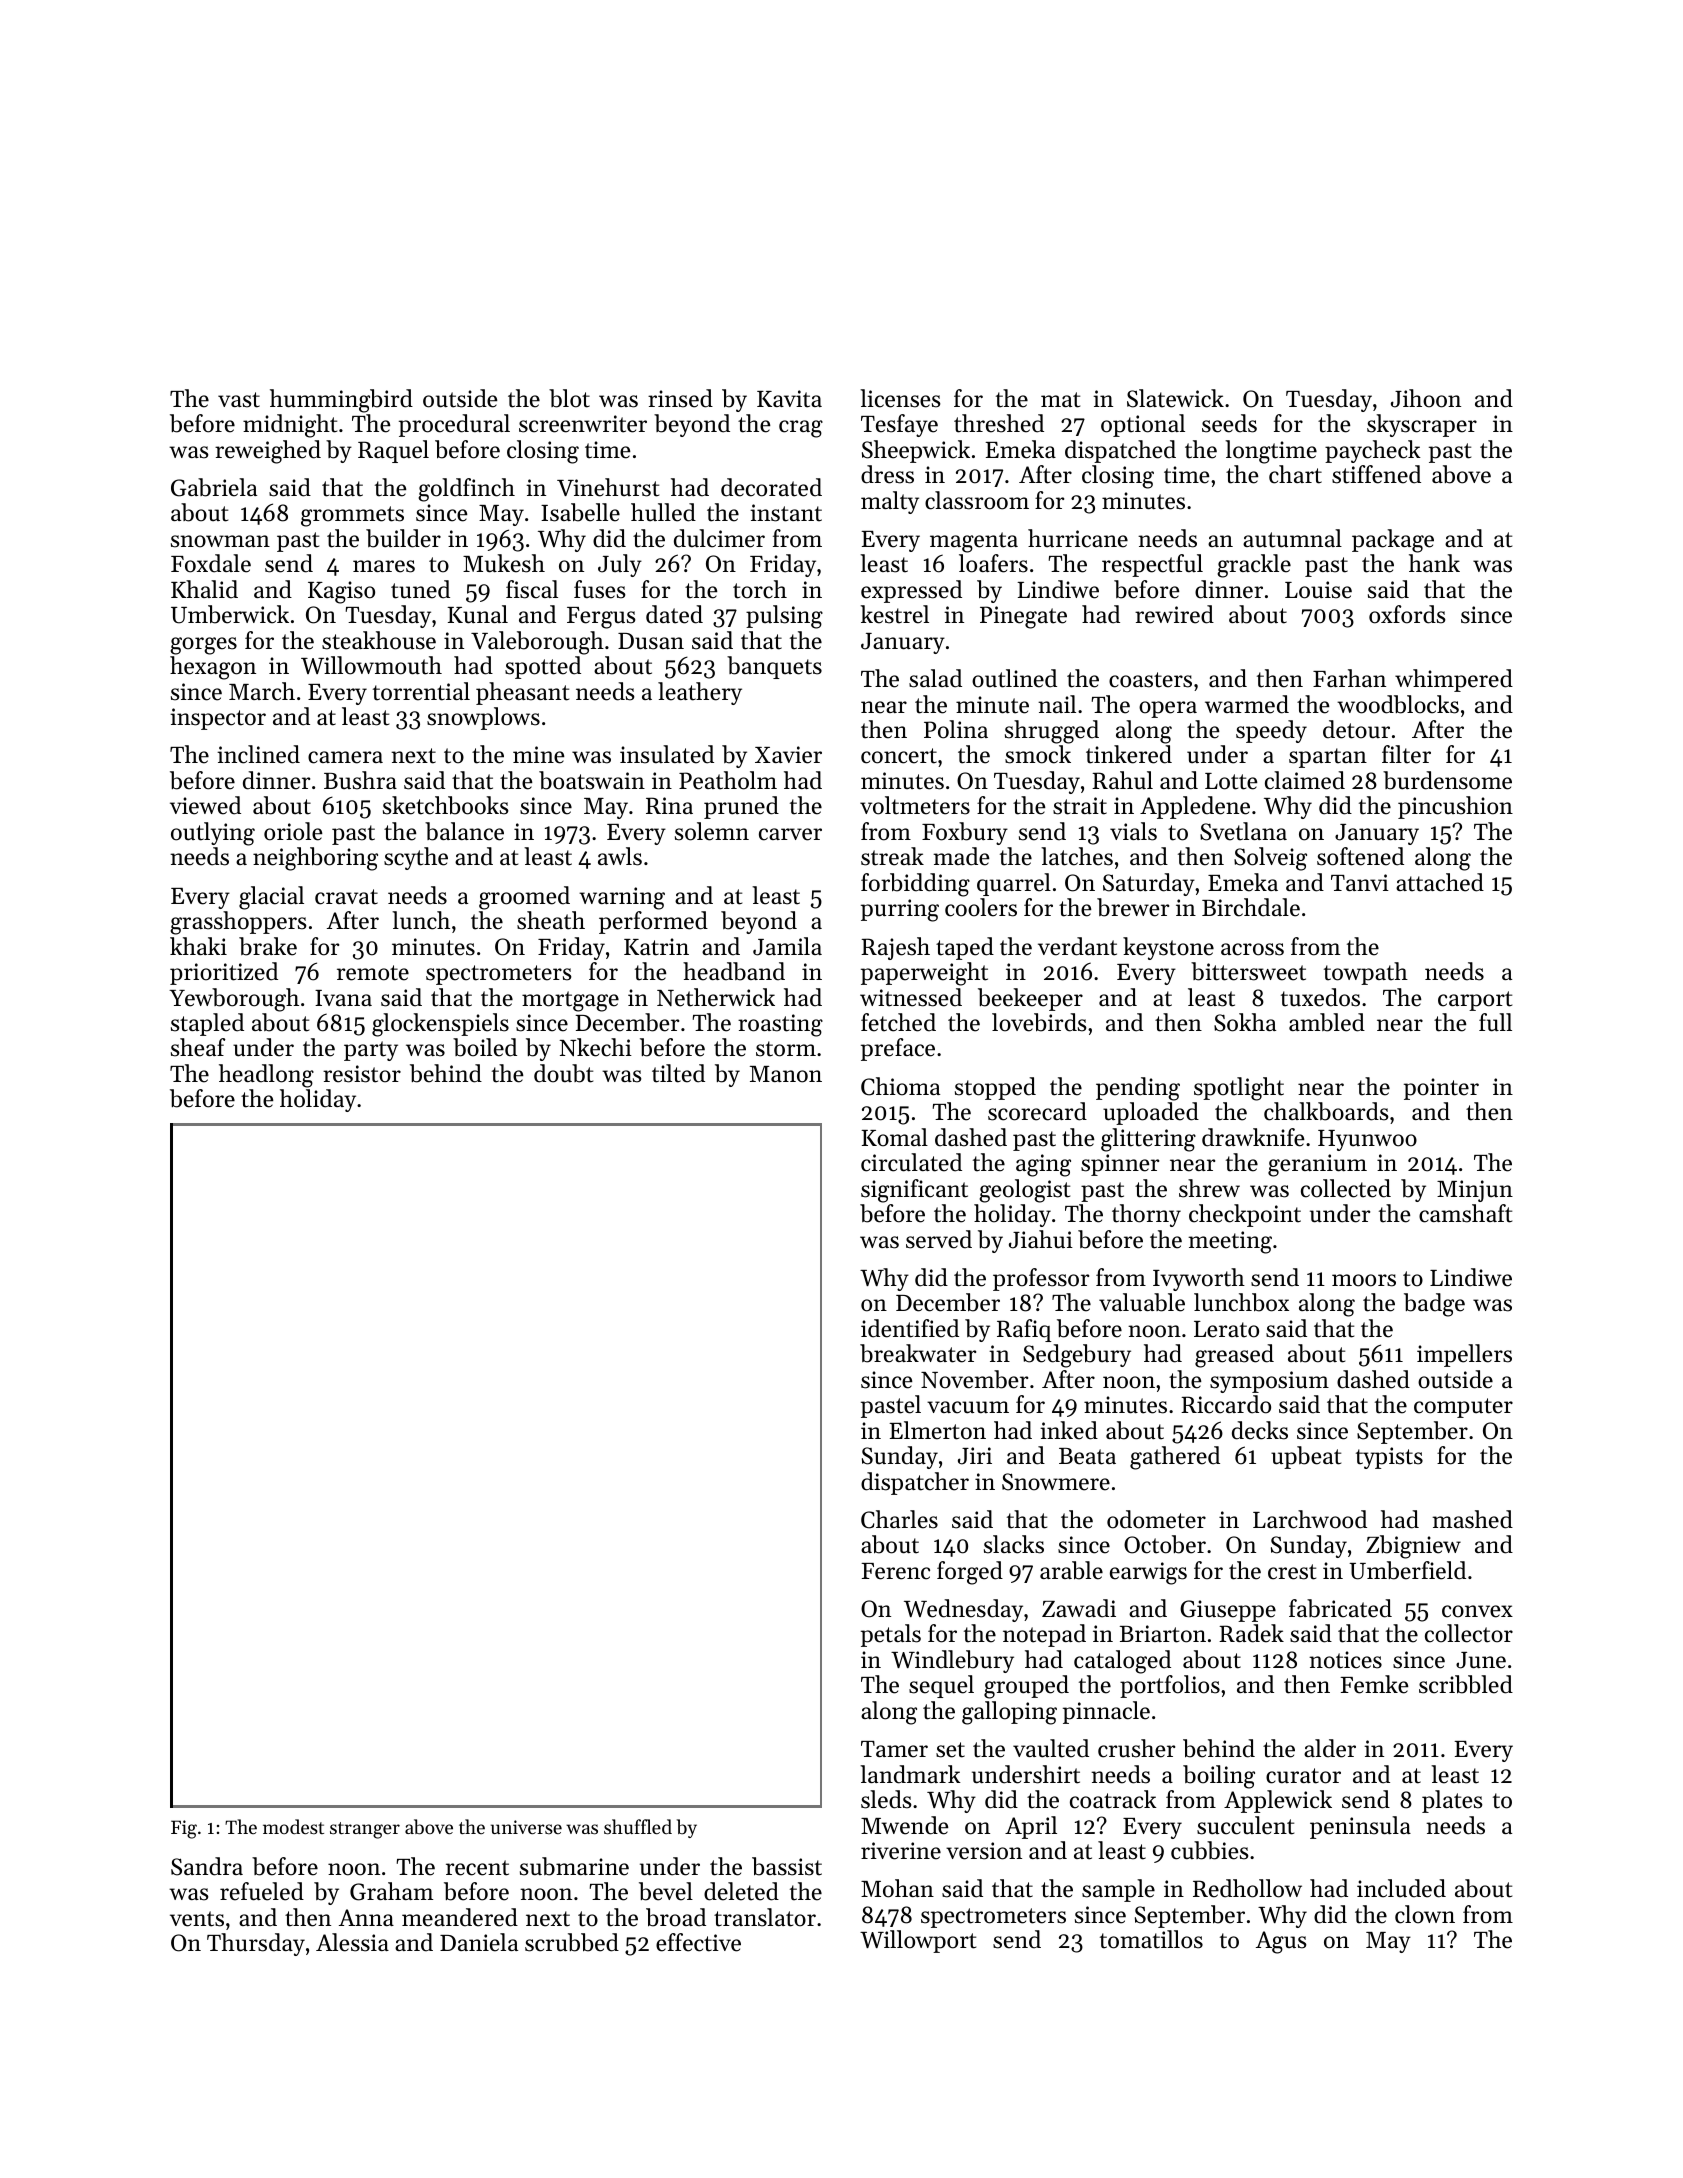 This screenshot has width=1683, height=2178. I want to click on stiffened, so click(1376, 474).
